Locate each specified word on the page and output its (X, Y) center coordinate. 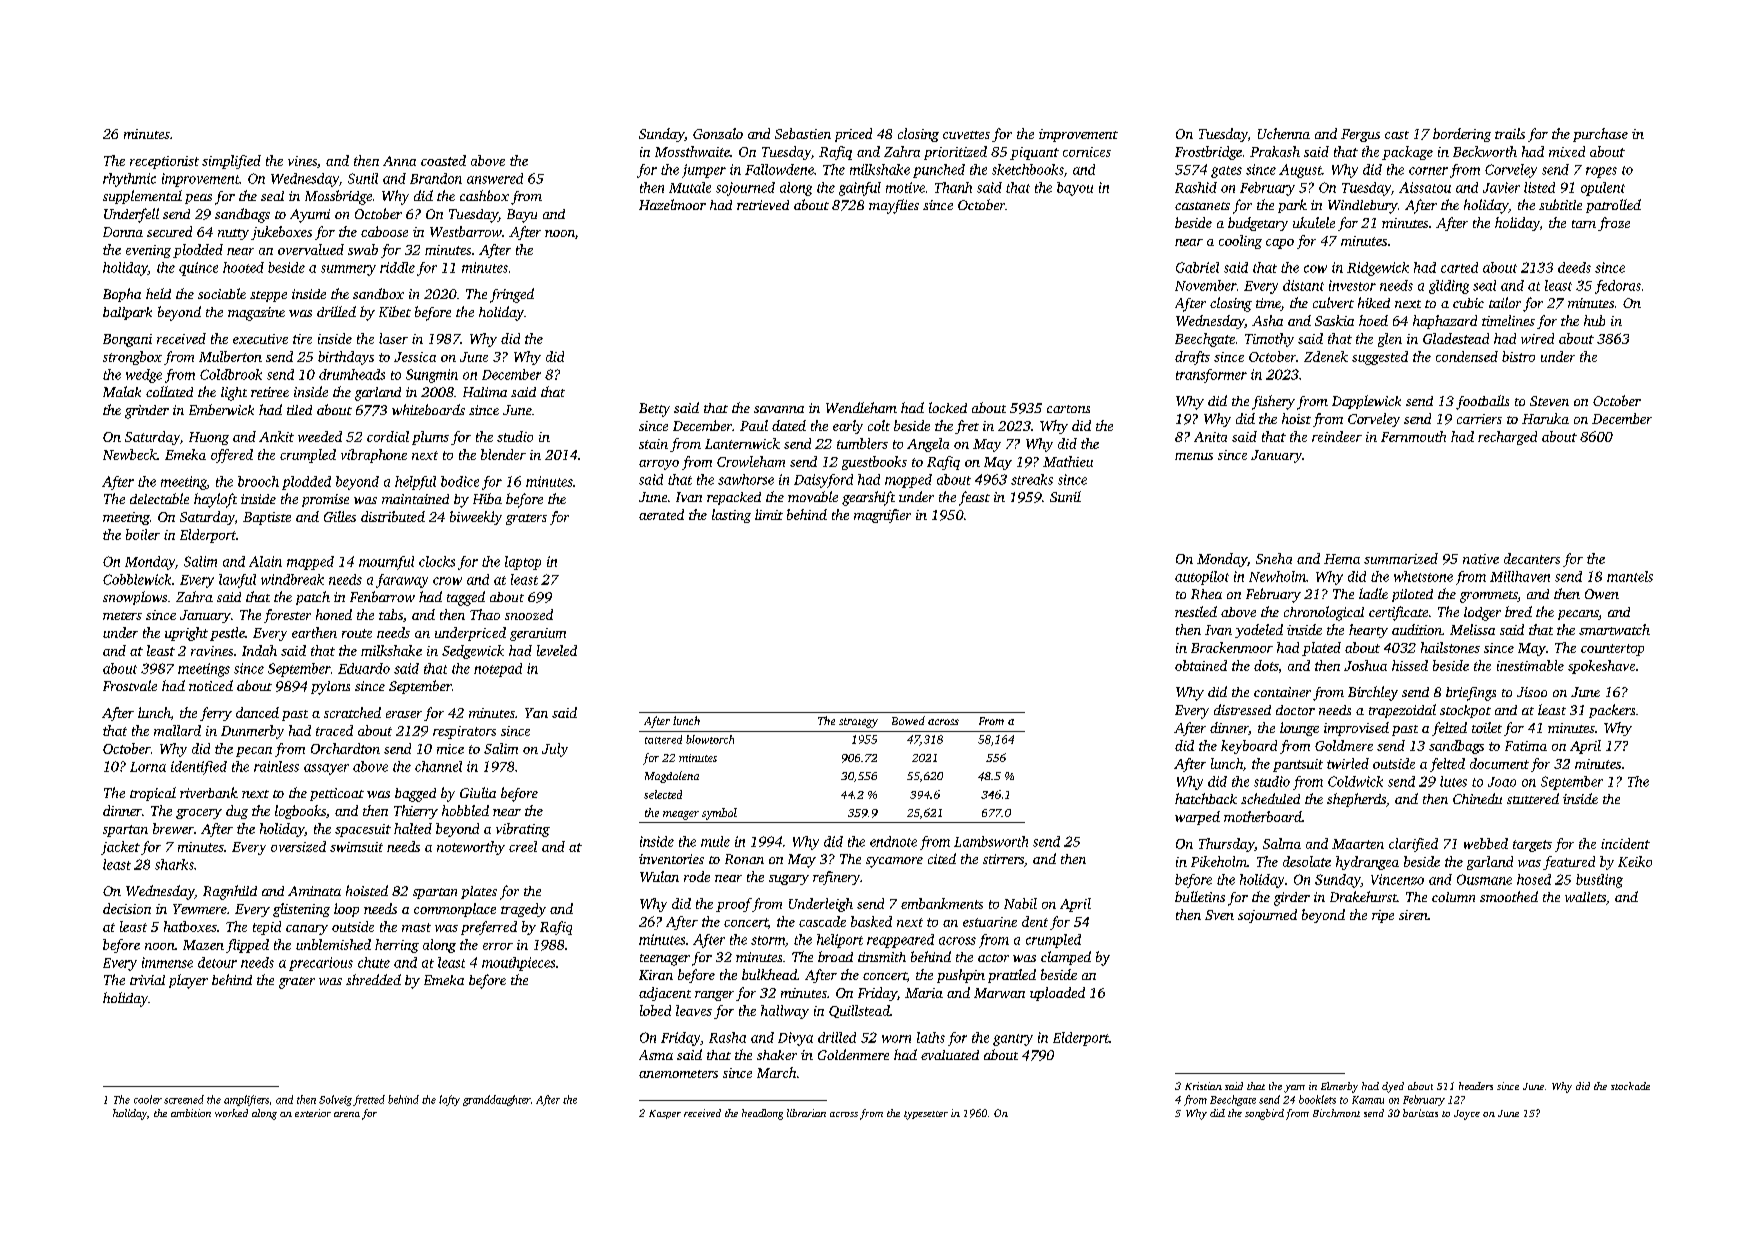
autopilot (1202, 578)
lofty (449, 1100)
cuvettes (966, 135)
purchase (1600, 135)
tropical (153, 794)
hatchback (1206, 798)
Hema (1342, 559)
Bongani (127, 340)
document (1499, 763)
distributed (393, 516)
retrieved (763, 205)
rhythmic (129, 180)
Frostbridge (1208, 153)
